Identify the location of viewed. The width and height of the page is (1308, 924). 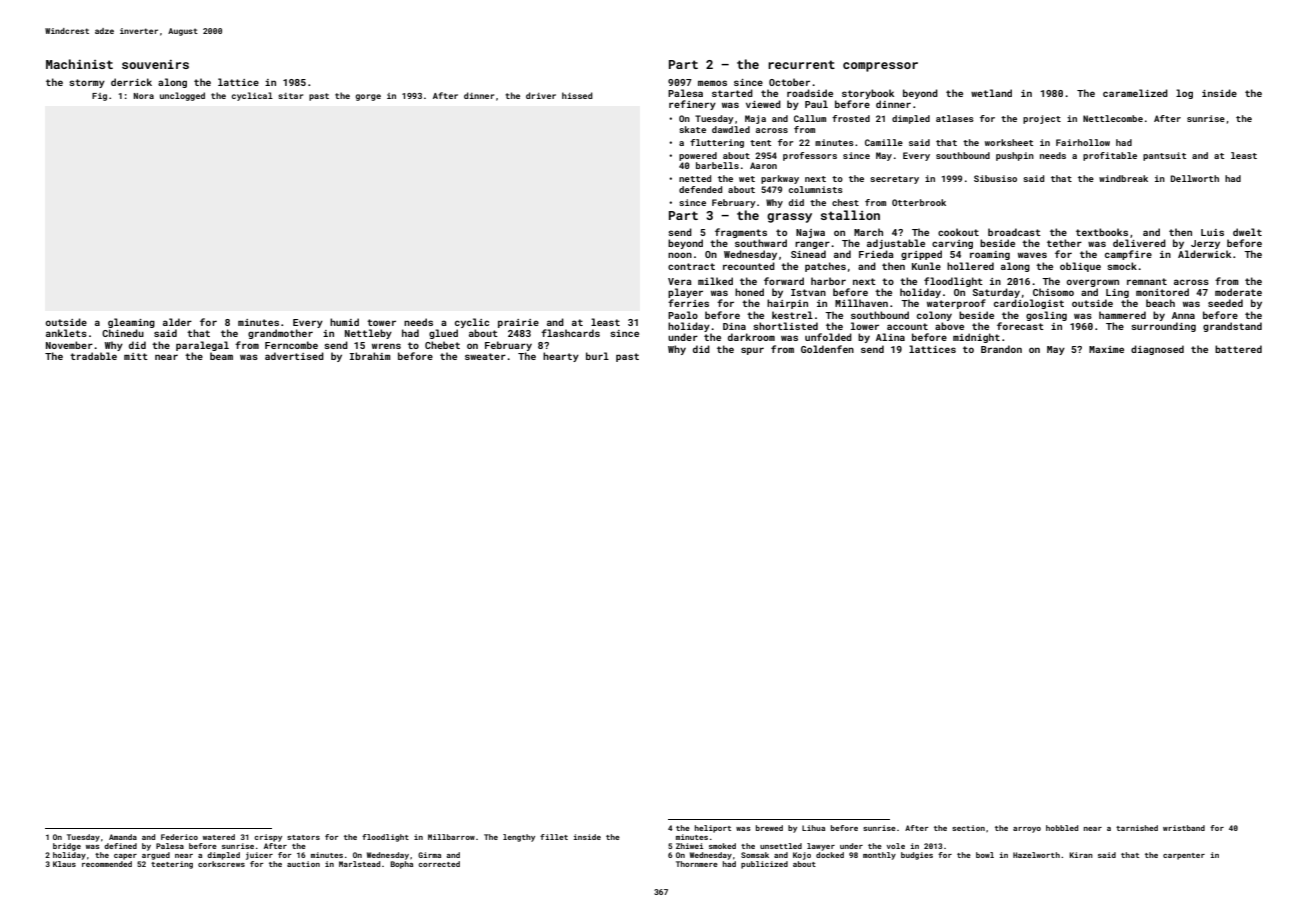
(763, 104).
